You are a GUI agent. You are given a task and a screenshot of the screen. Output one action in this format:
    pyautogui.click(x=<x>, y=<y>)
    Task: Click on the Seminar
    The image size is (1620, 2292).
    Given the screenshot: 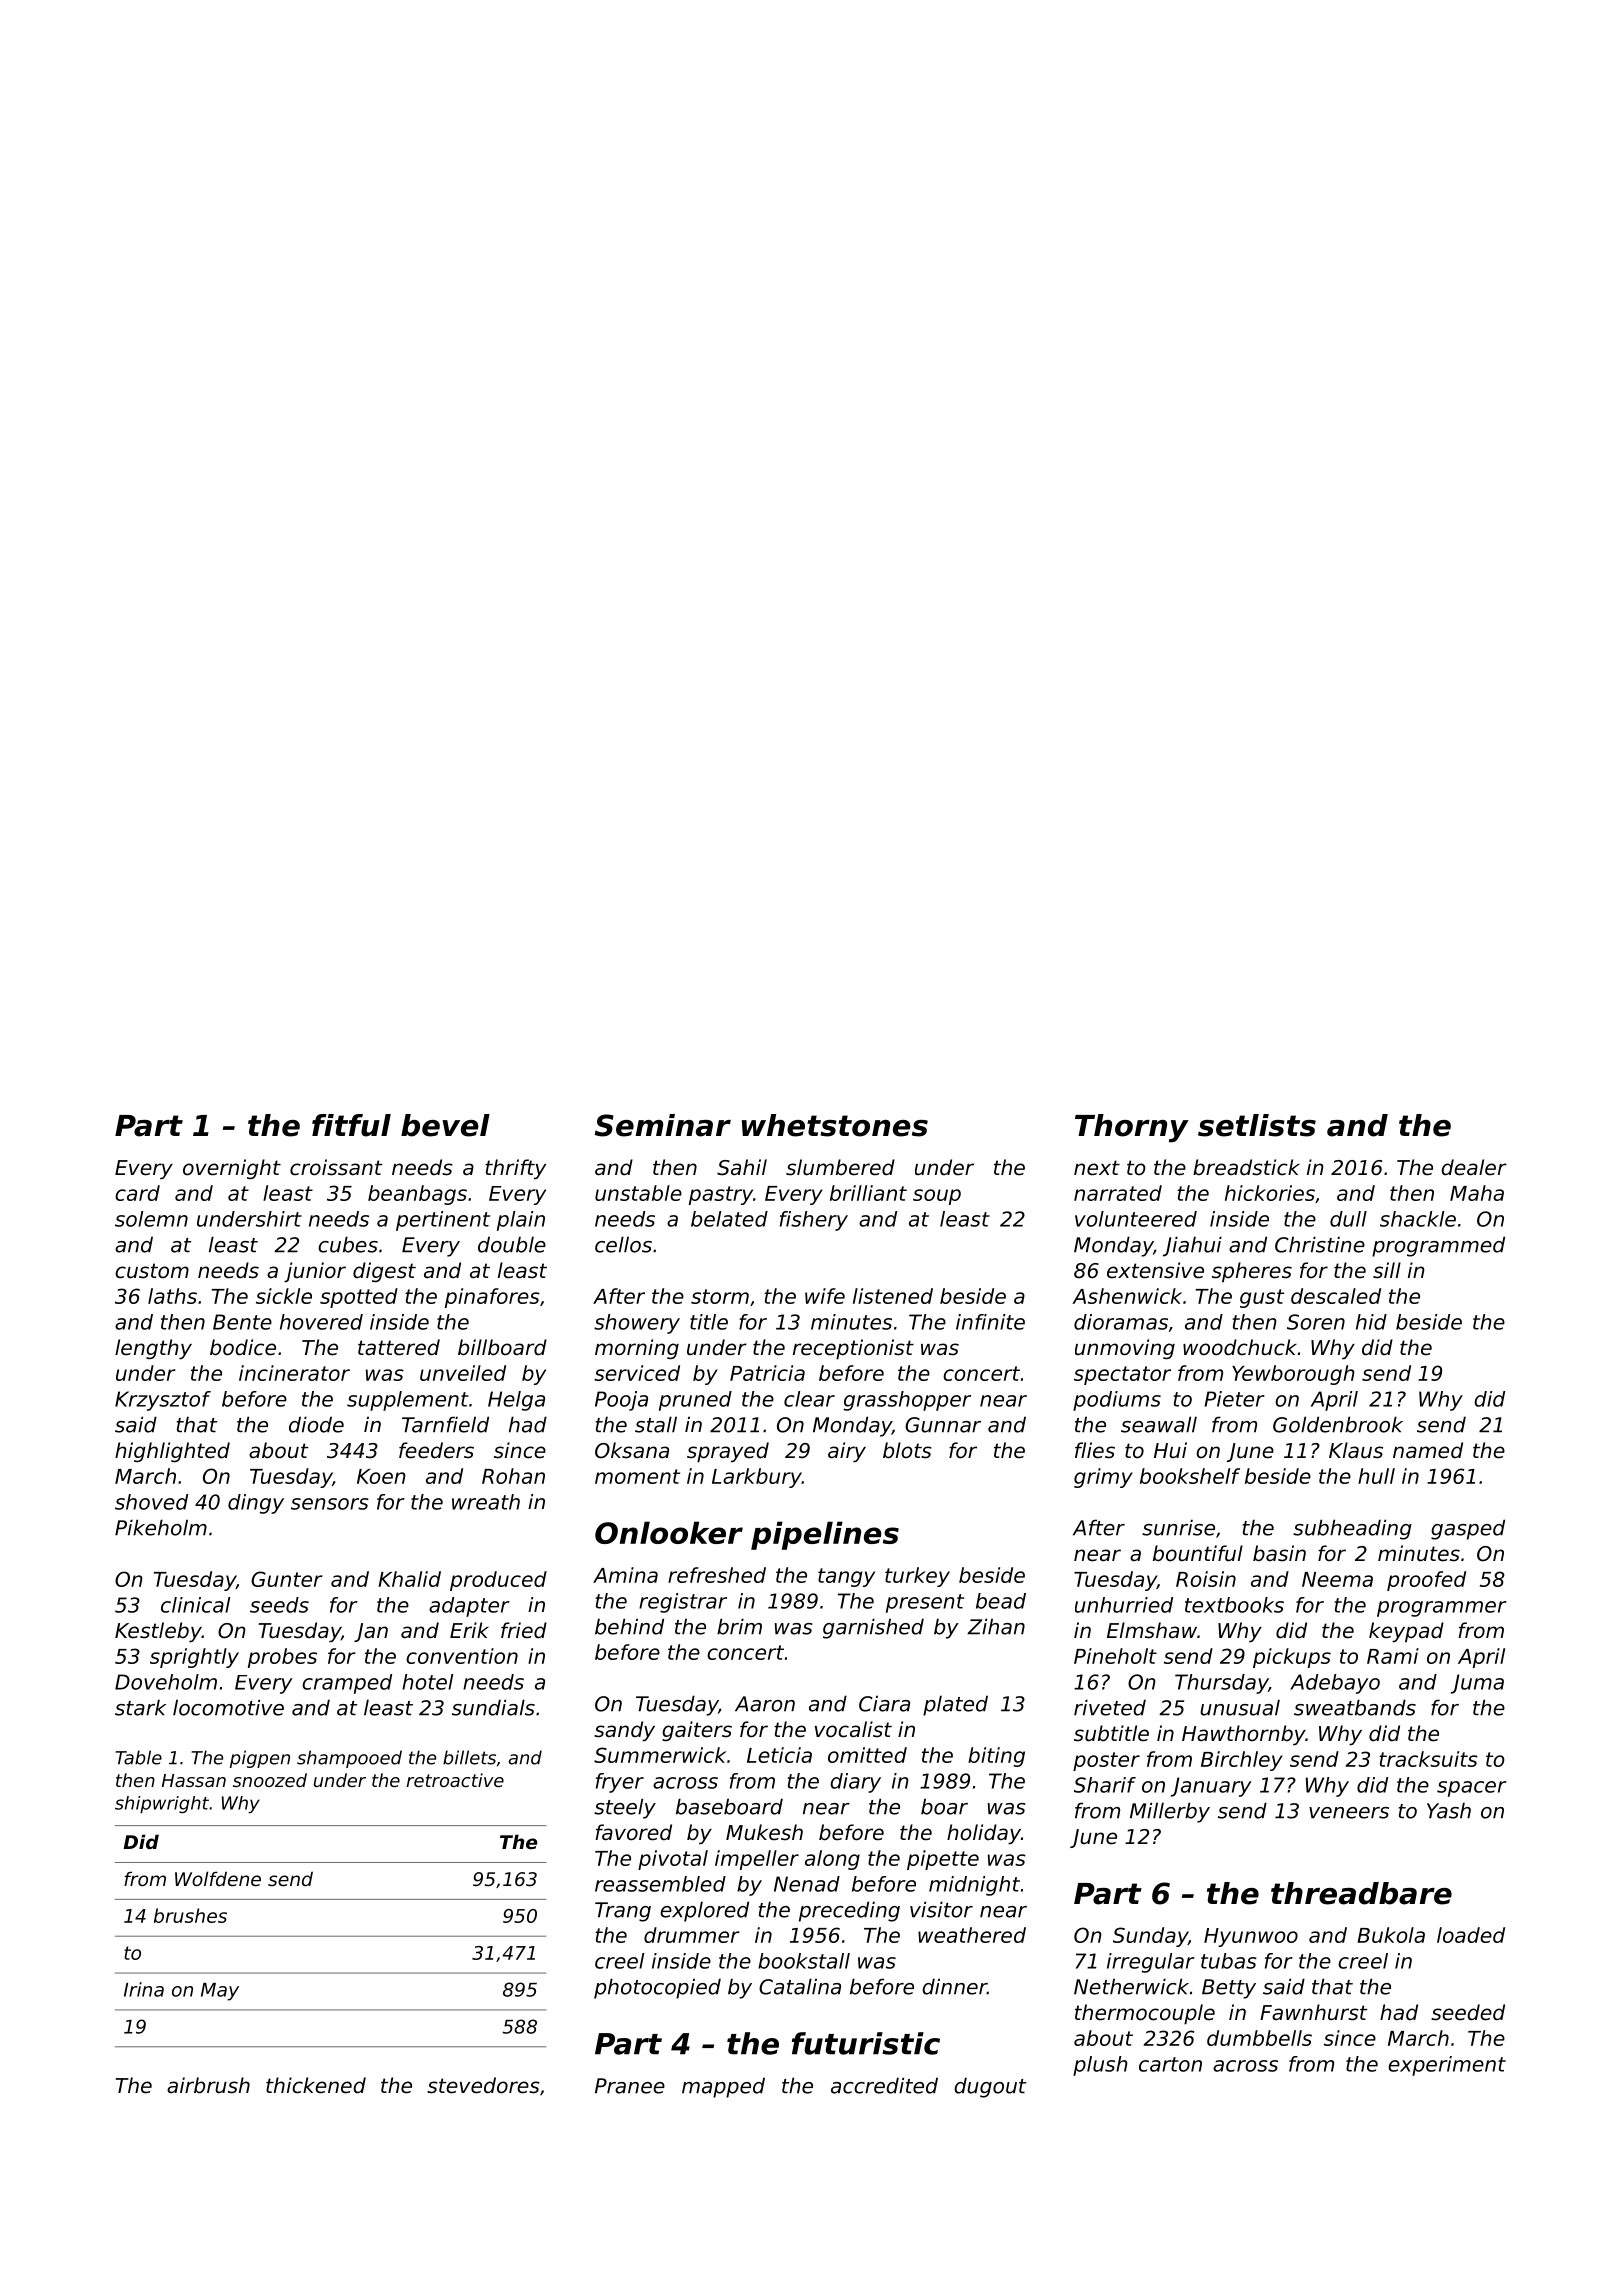 What is the action you would take?
    pyautogui.click(x=663, y=1125)
